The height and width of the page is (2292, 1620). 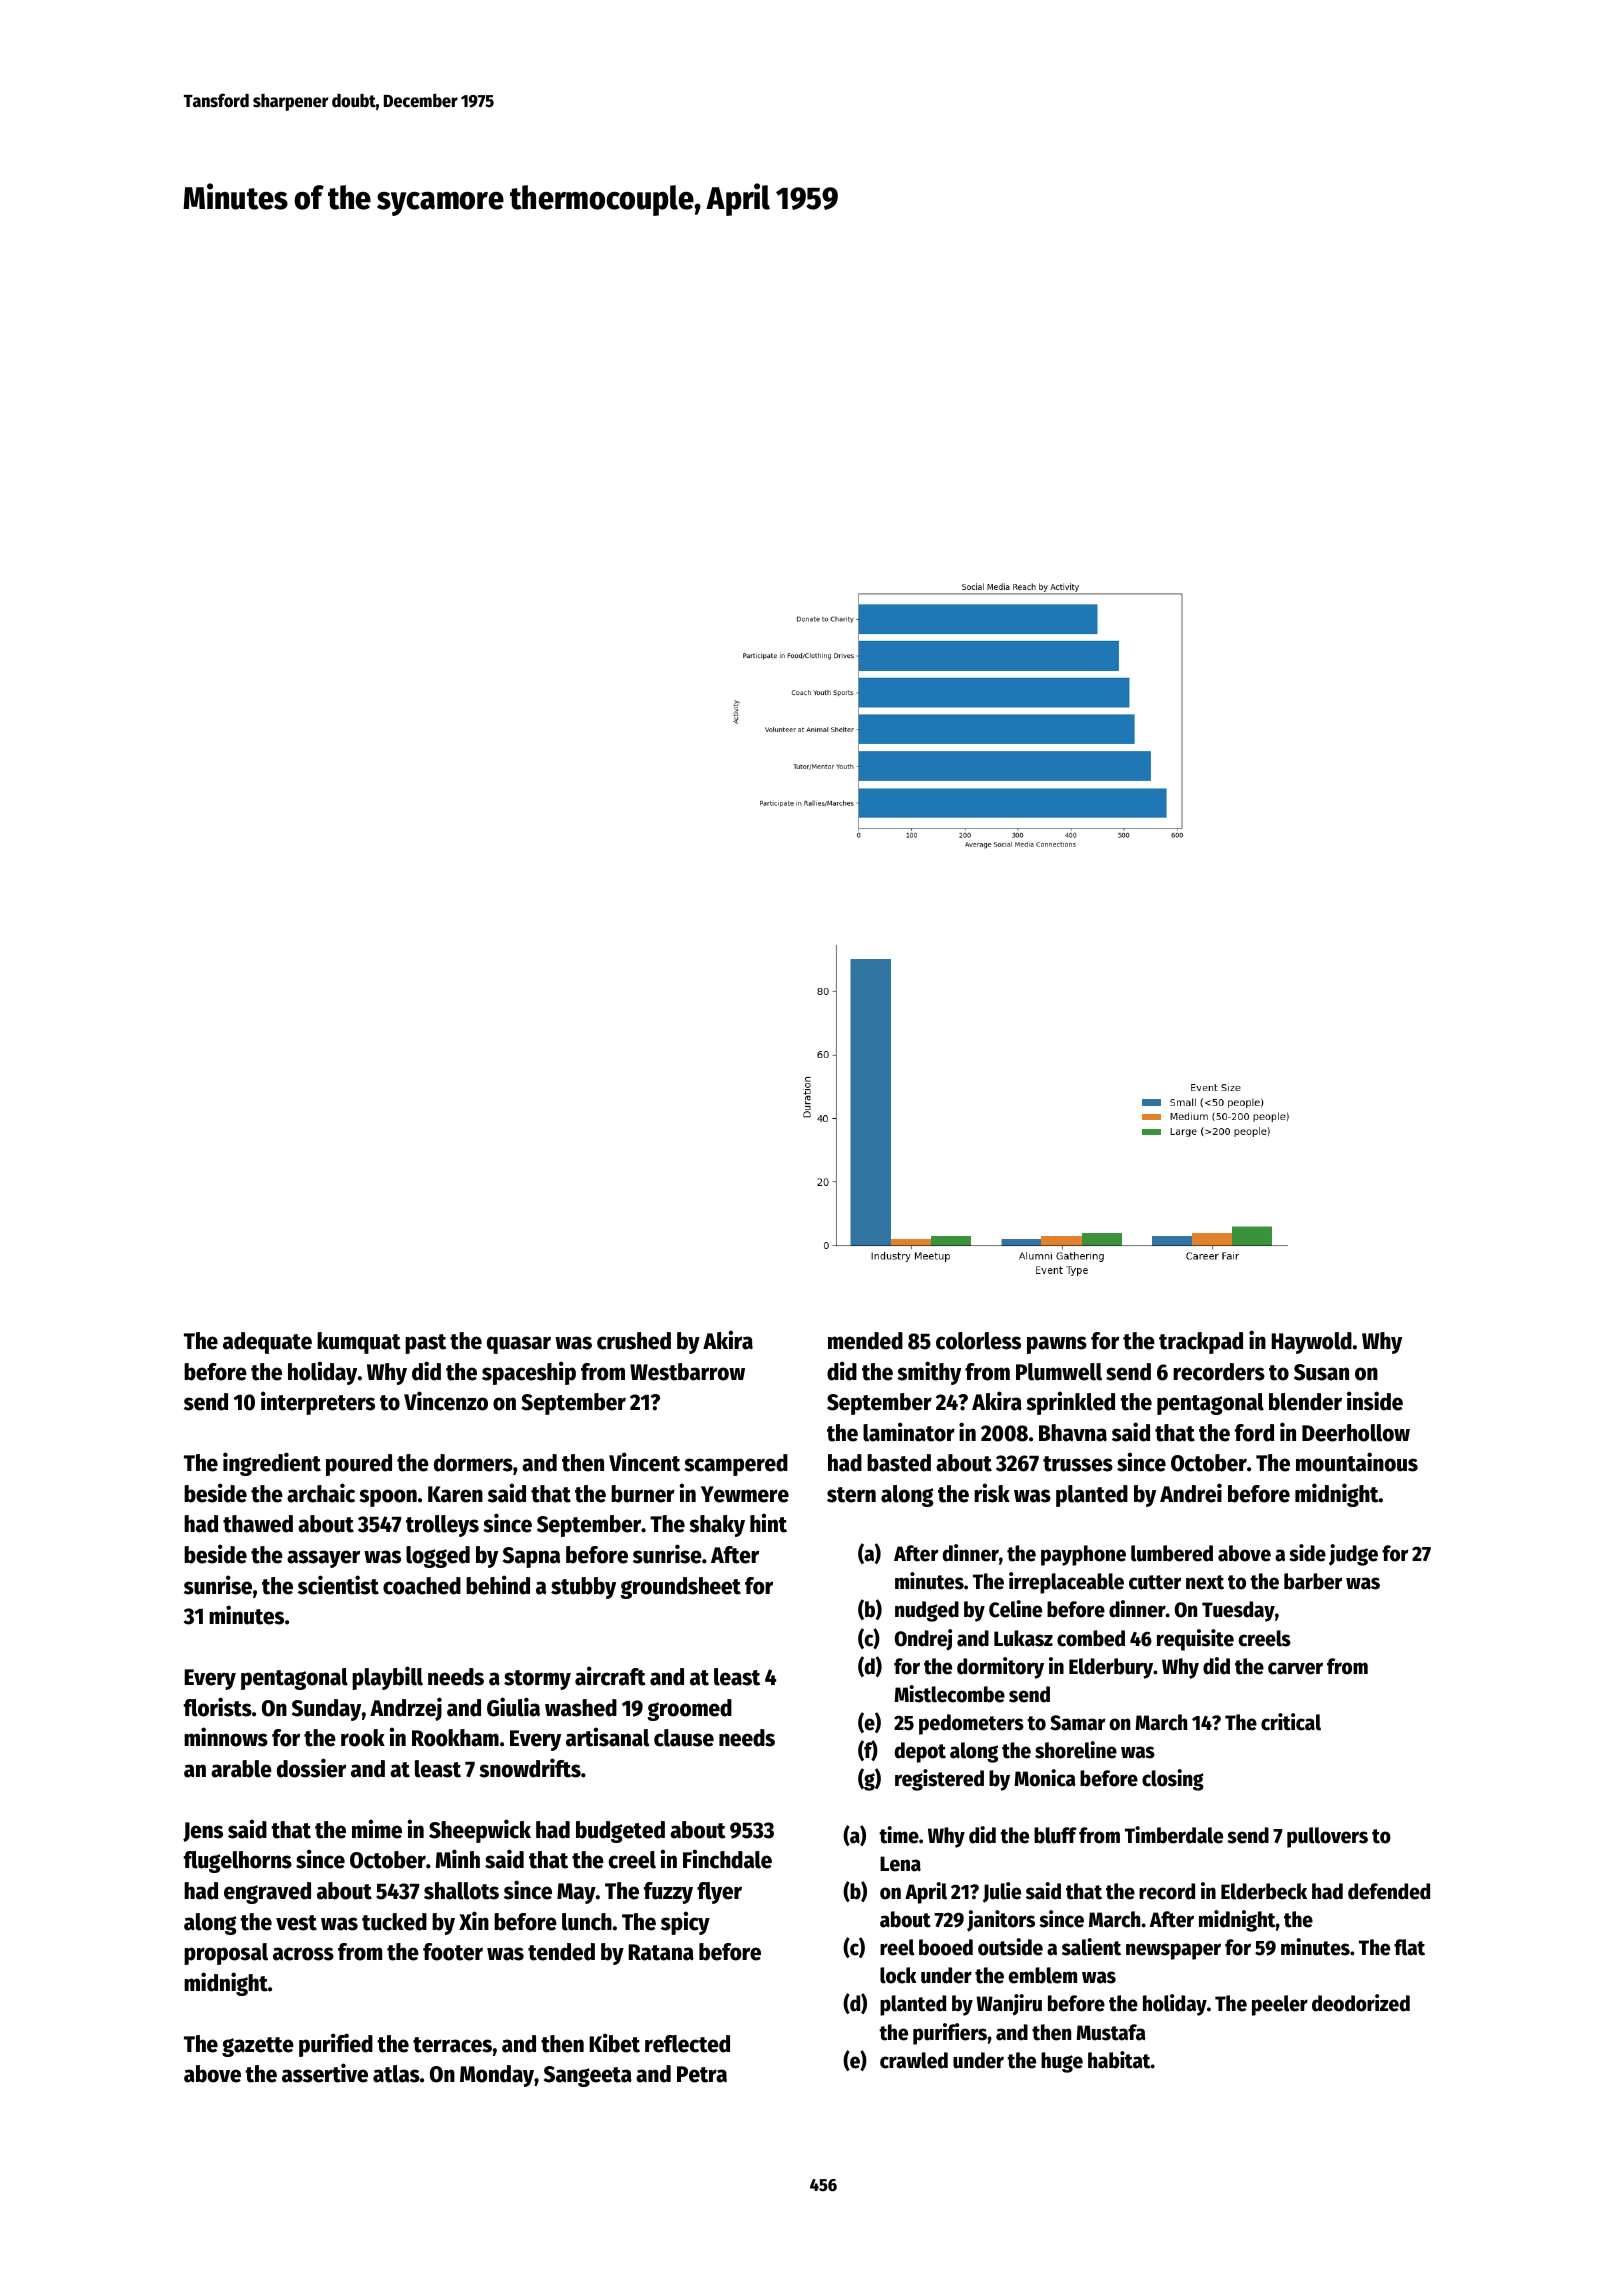 I want to click on irreplaceable, so click(x=1066, y=1583).
